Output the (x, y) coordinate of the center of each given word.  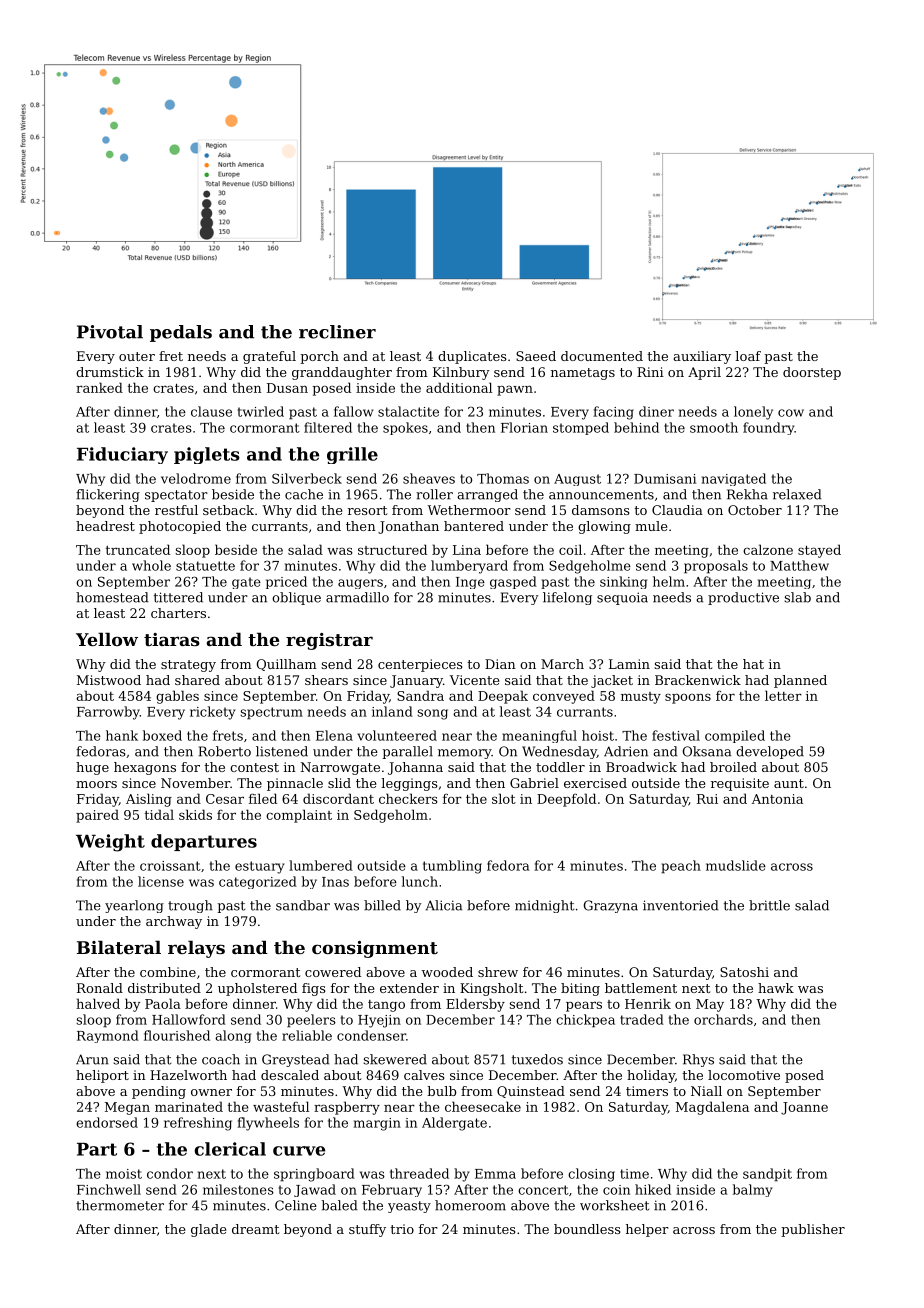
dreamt (255, 1229)
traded (642, 1019)
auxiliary (702, 357)
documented (602, 356)
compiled (735, 736)
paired (97, 816)
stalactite (408, 411)
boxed (162, 735)
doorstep (812, 373)
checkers (408, 798)
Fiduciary (122, 455)
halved (98, 1003)
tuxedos (537, 1059)
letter (783, 695)
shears (326, 680)
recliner (337, 332)
